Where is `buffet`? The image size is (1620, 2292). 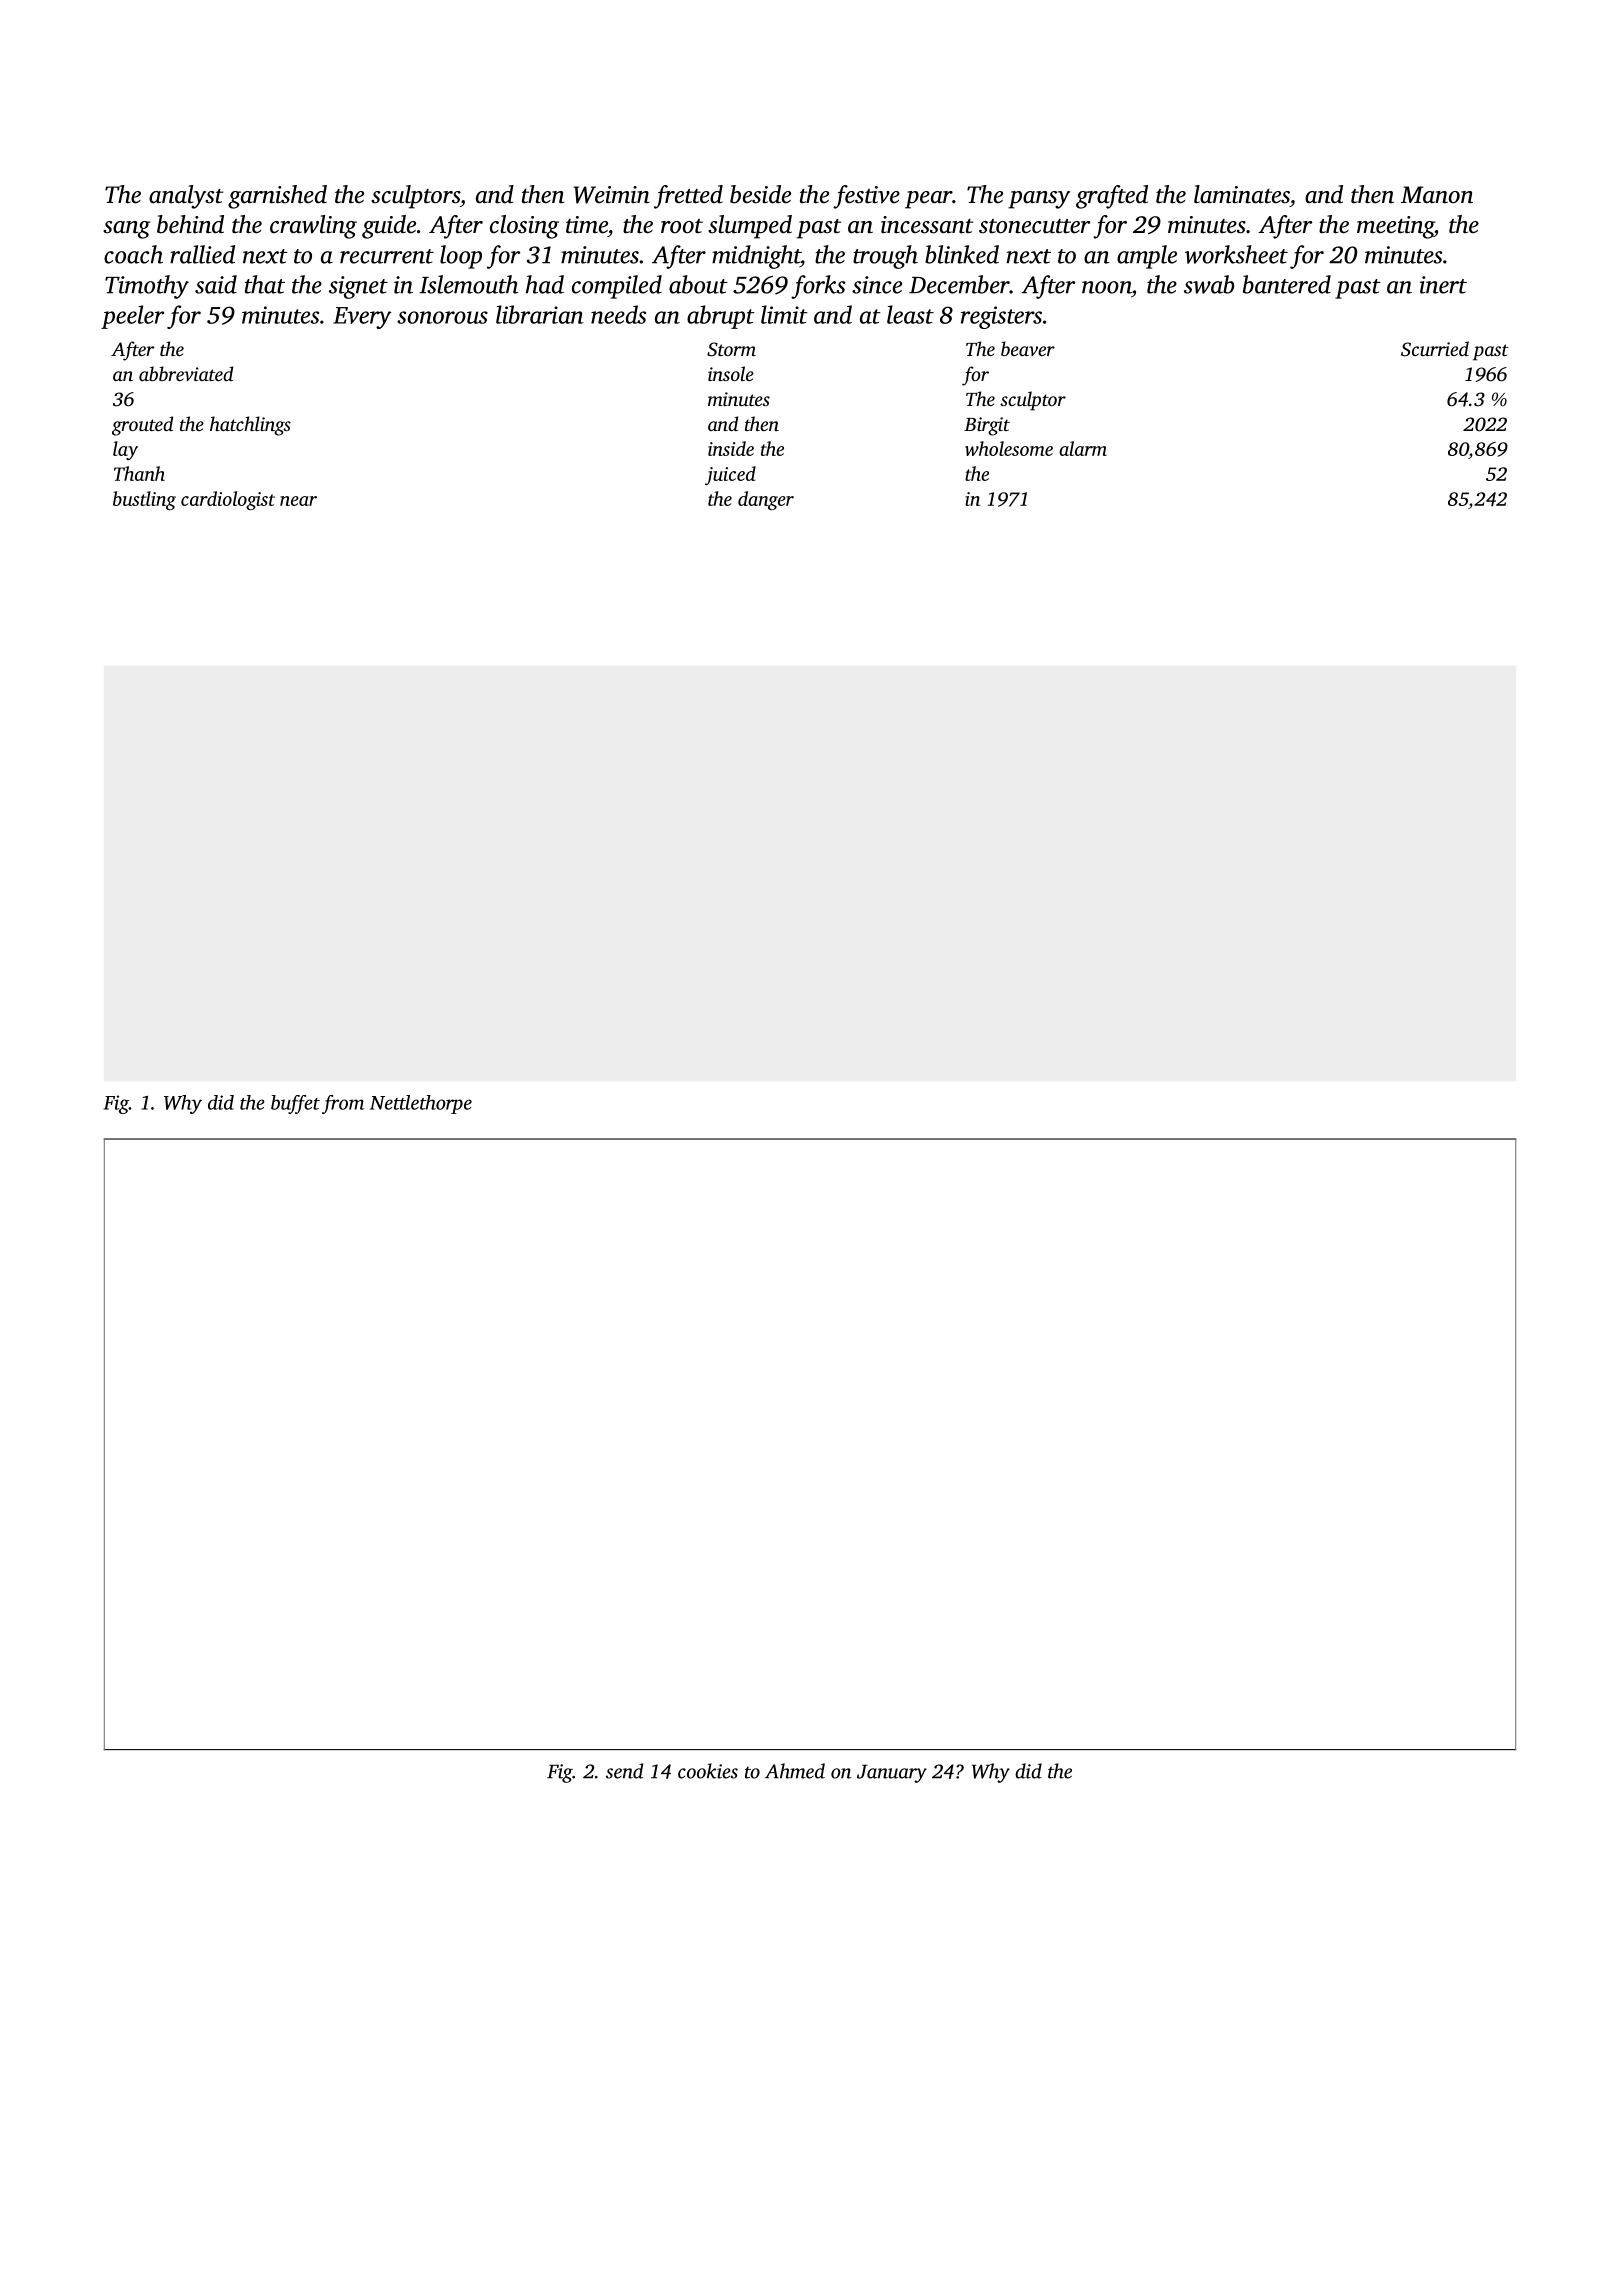
buffet is located at coordinates (295, 1104).
